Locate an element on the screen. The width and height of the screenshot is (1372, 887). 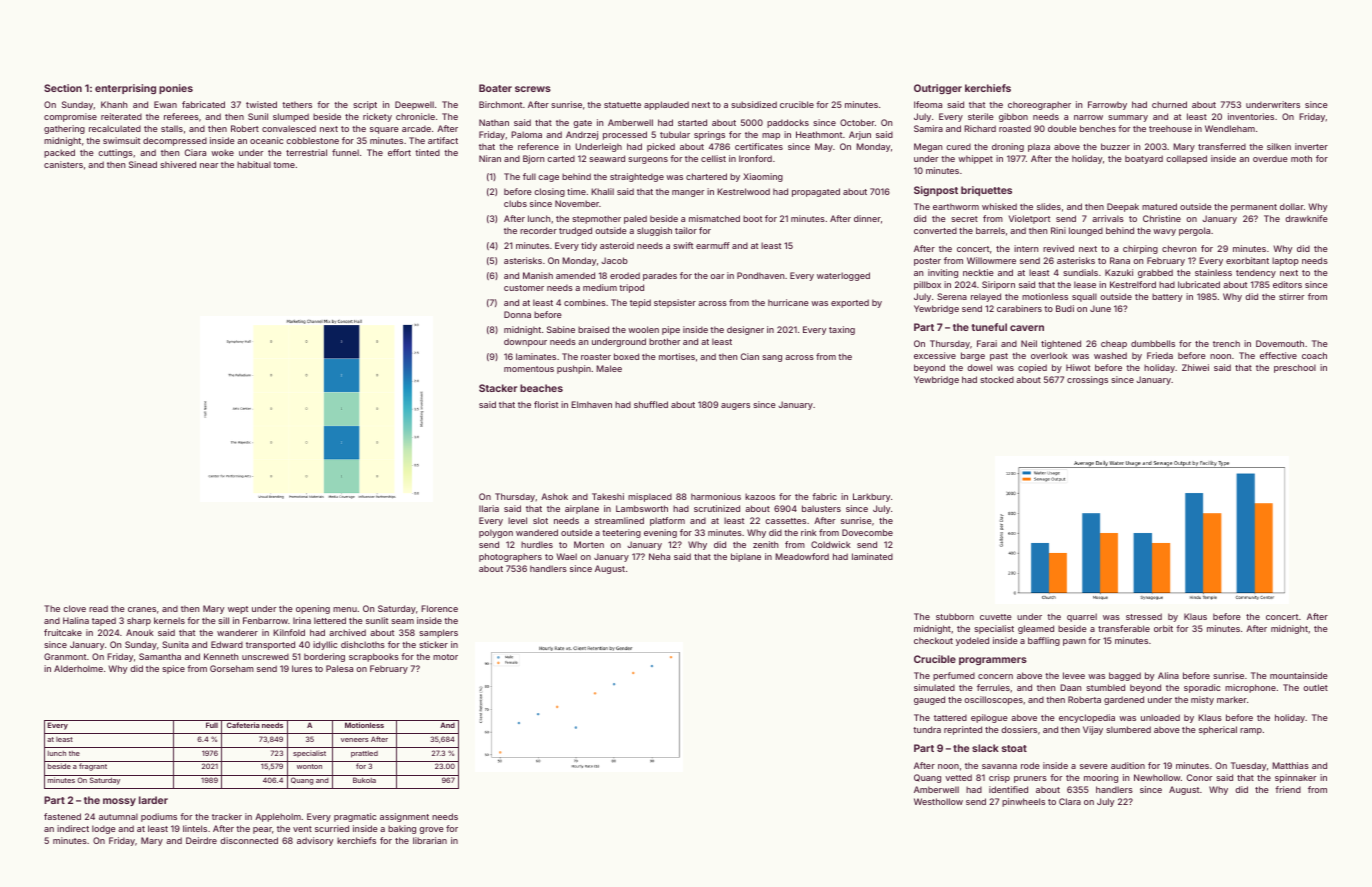
veneers is located at coordinates (355, 740).
